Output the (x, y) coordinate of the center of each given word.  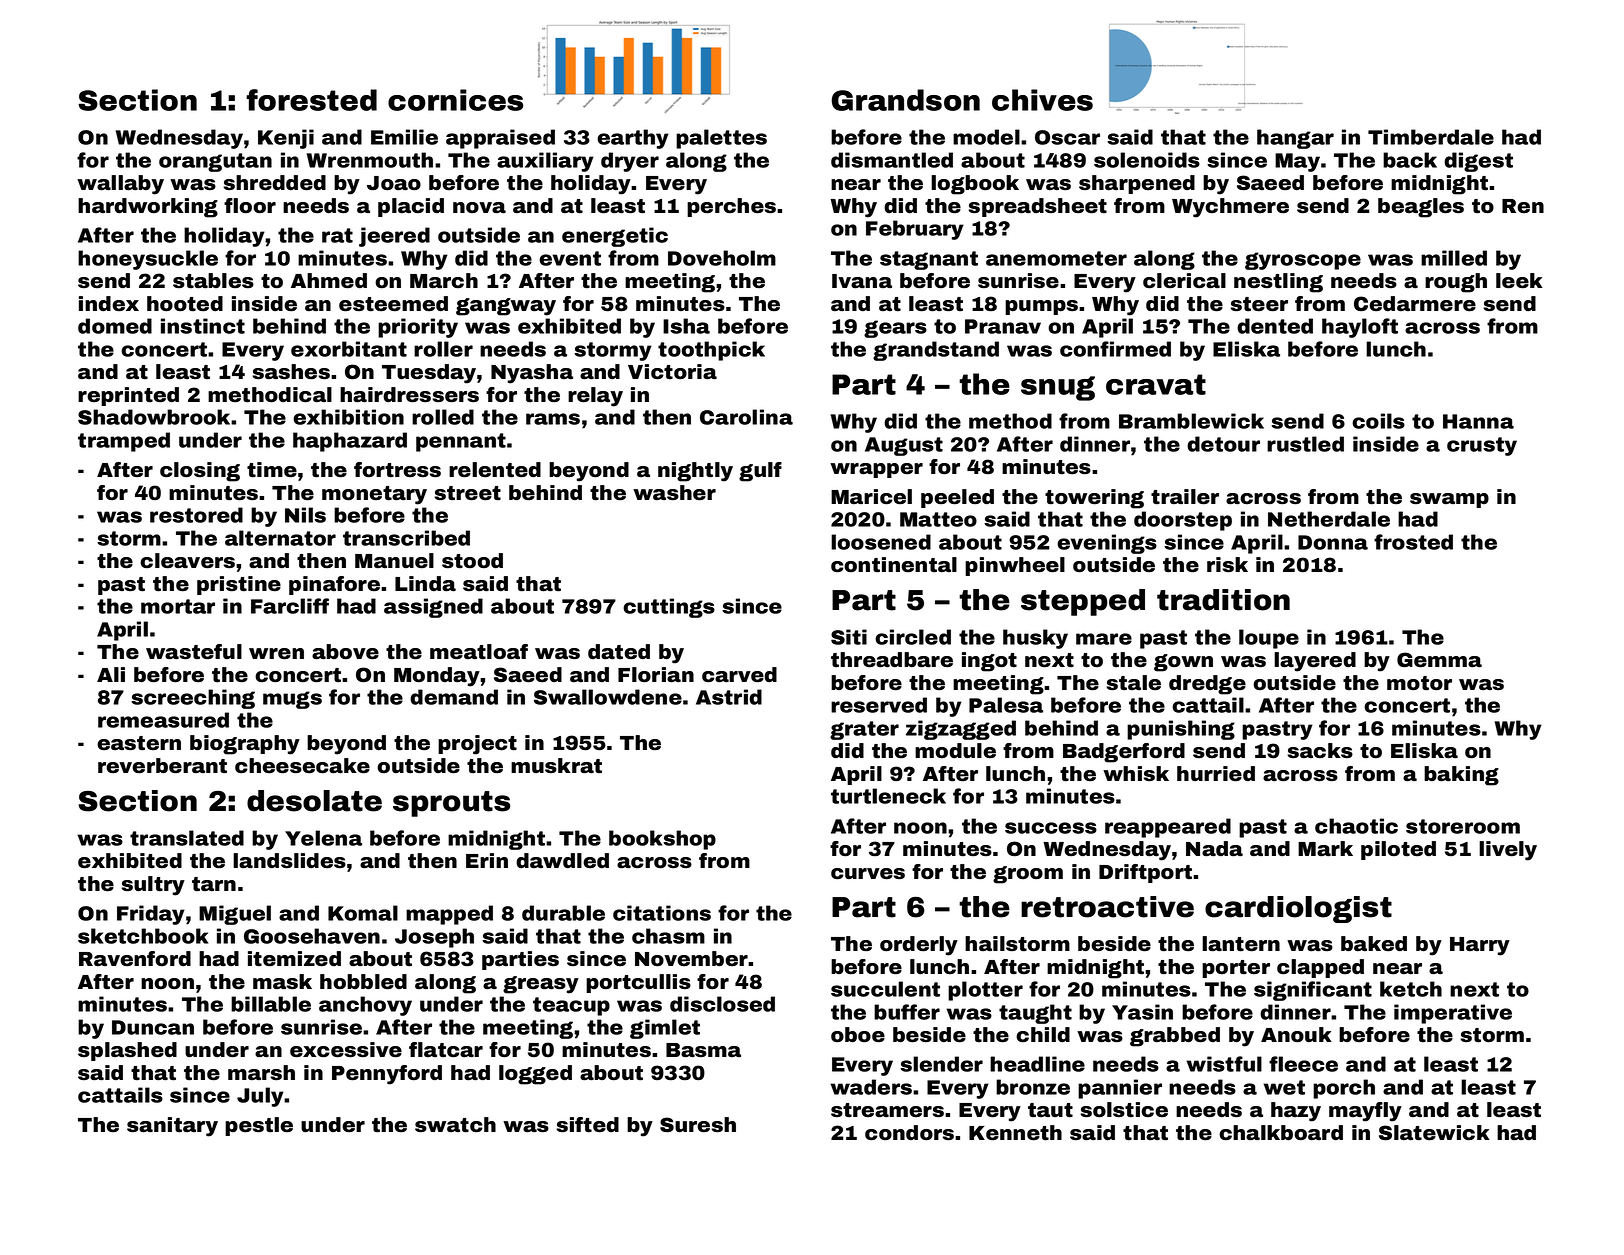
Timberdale (1431, 137)
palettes (721, 139)
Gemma (1439, 660)
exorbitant (349, 349)
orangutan (215, 162)
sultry (153, 886)
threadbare (892, 660)
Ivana (862, 281)
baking (1461, 776)
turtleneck (888, 796)
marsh (261, 1073)
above (345, 652)
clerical (1184, 281)
